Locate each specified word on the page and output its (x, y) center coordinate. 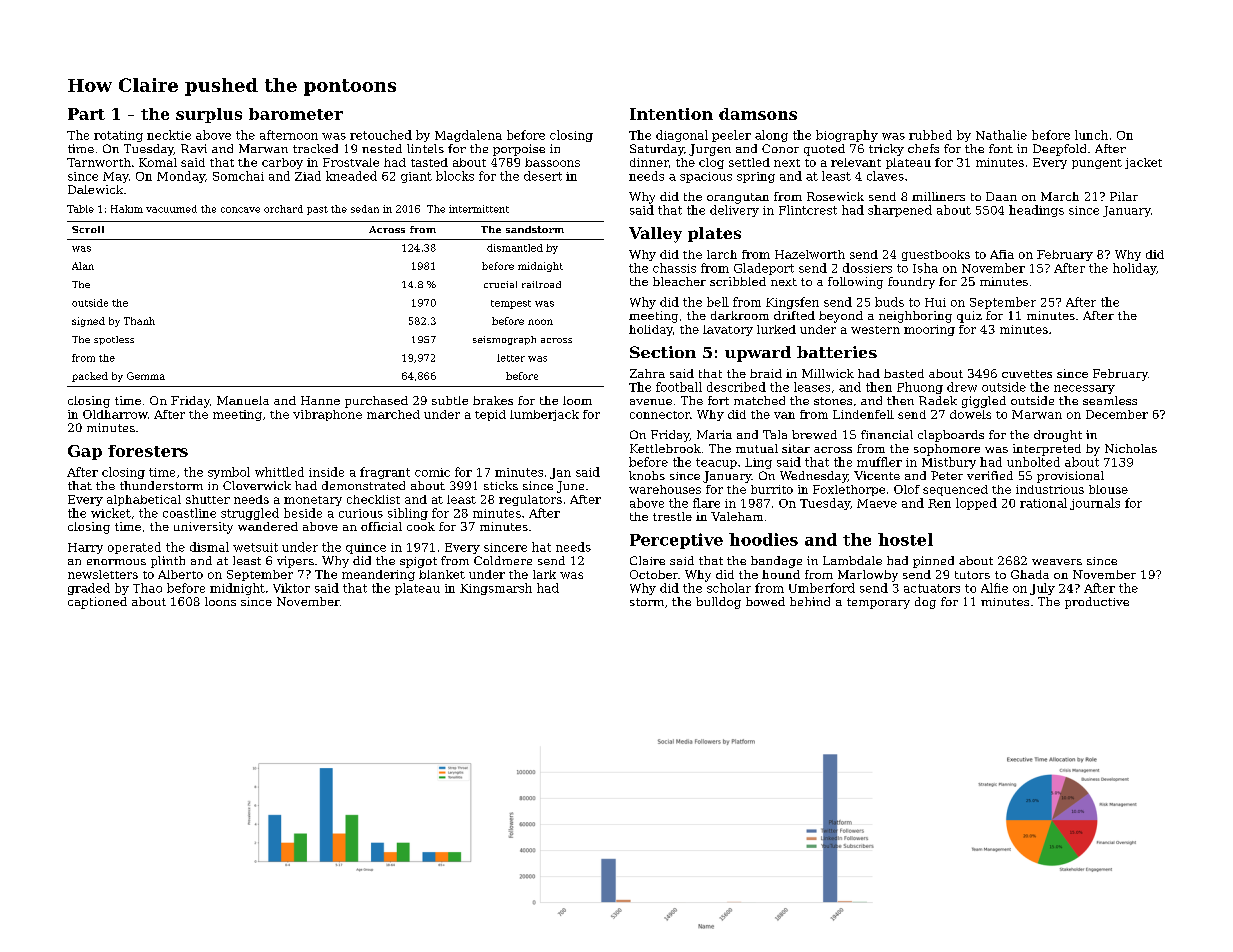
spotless (114, 340)
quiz (969, 317)
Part (86, 114)
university (203, 528)
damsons (758, 114)
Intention (671, 114)
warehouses (665, 489)
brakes (493, 400)
